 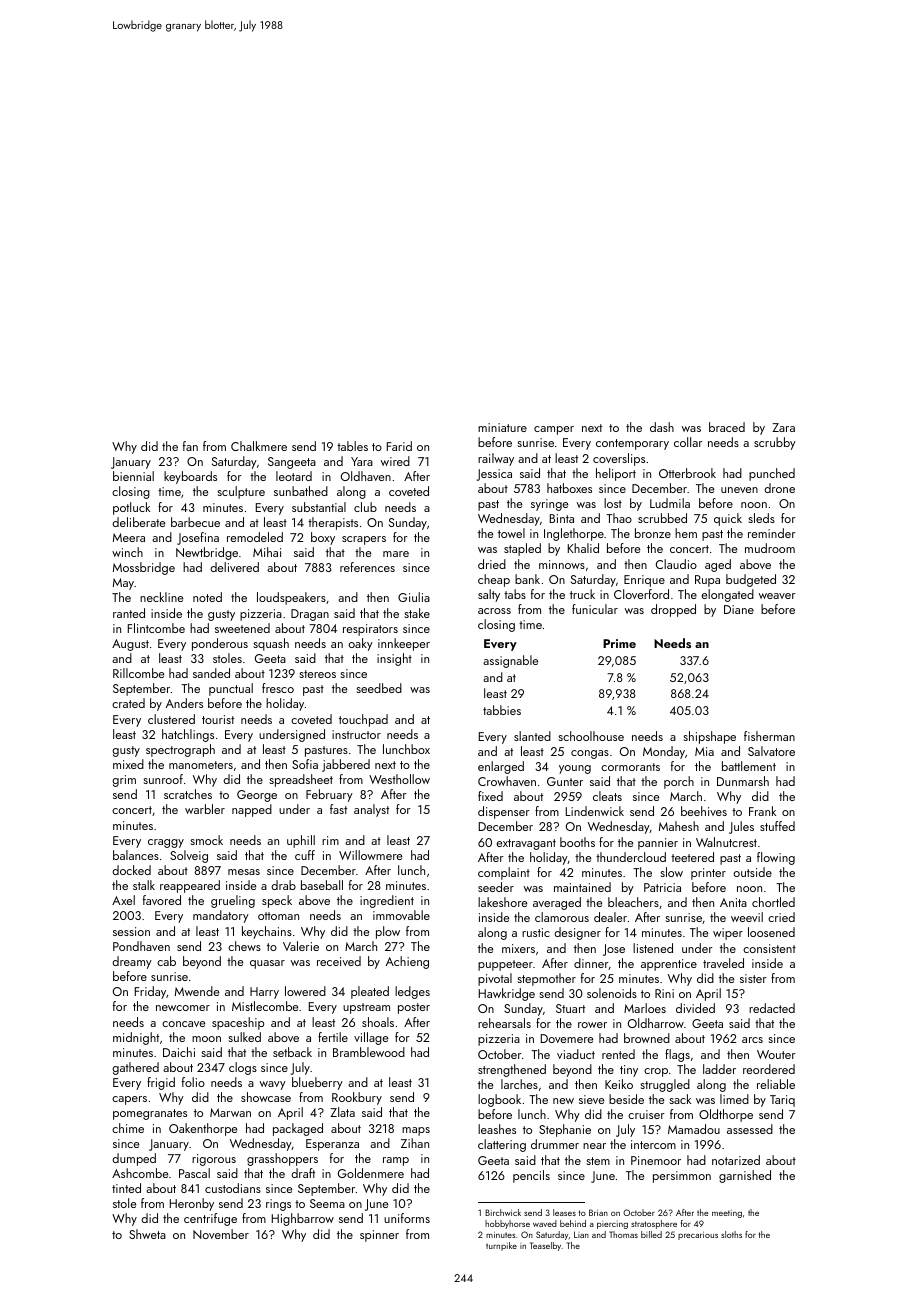 What do you see at coordinates (128, 1128) in the screenshot?
I see `chime` at bounding box center [128, 1128].
